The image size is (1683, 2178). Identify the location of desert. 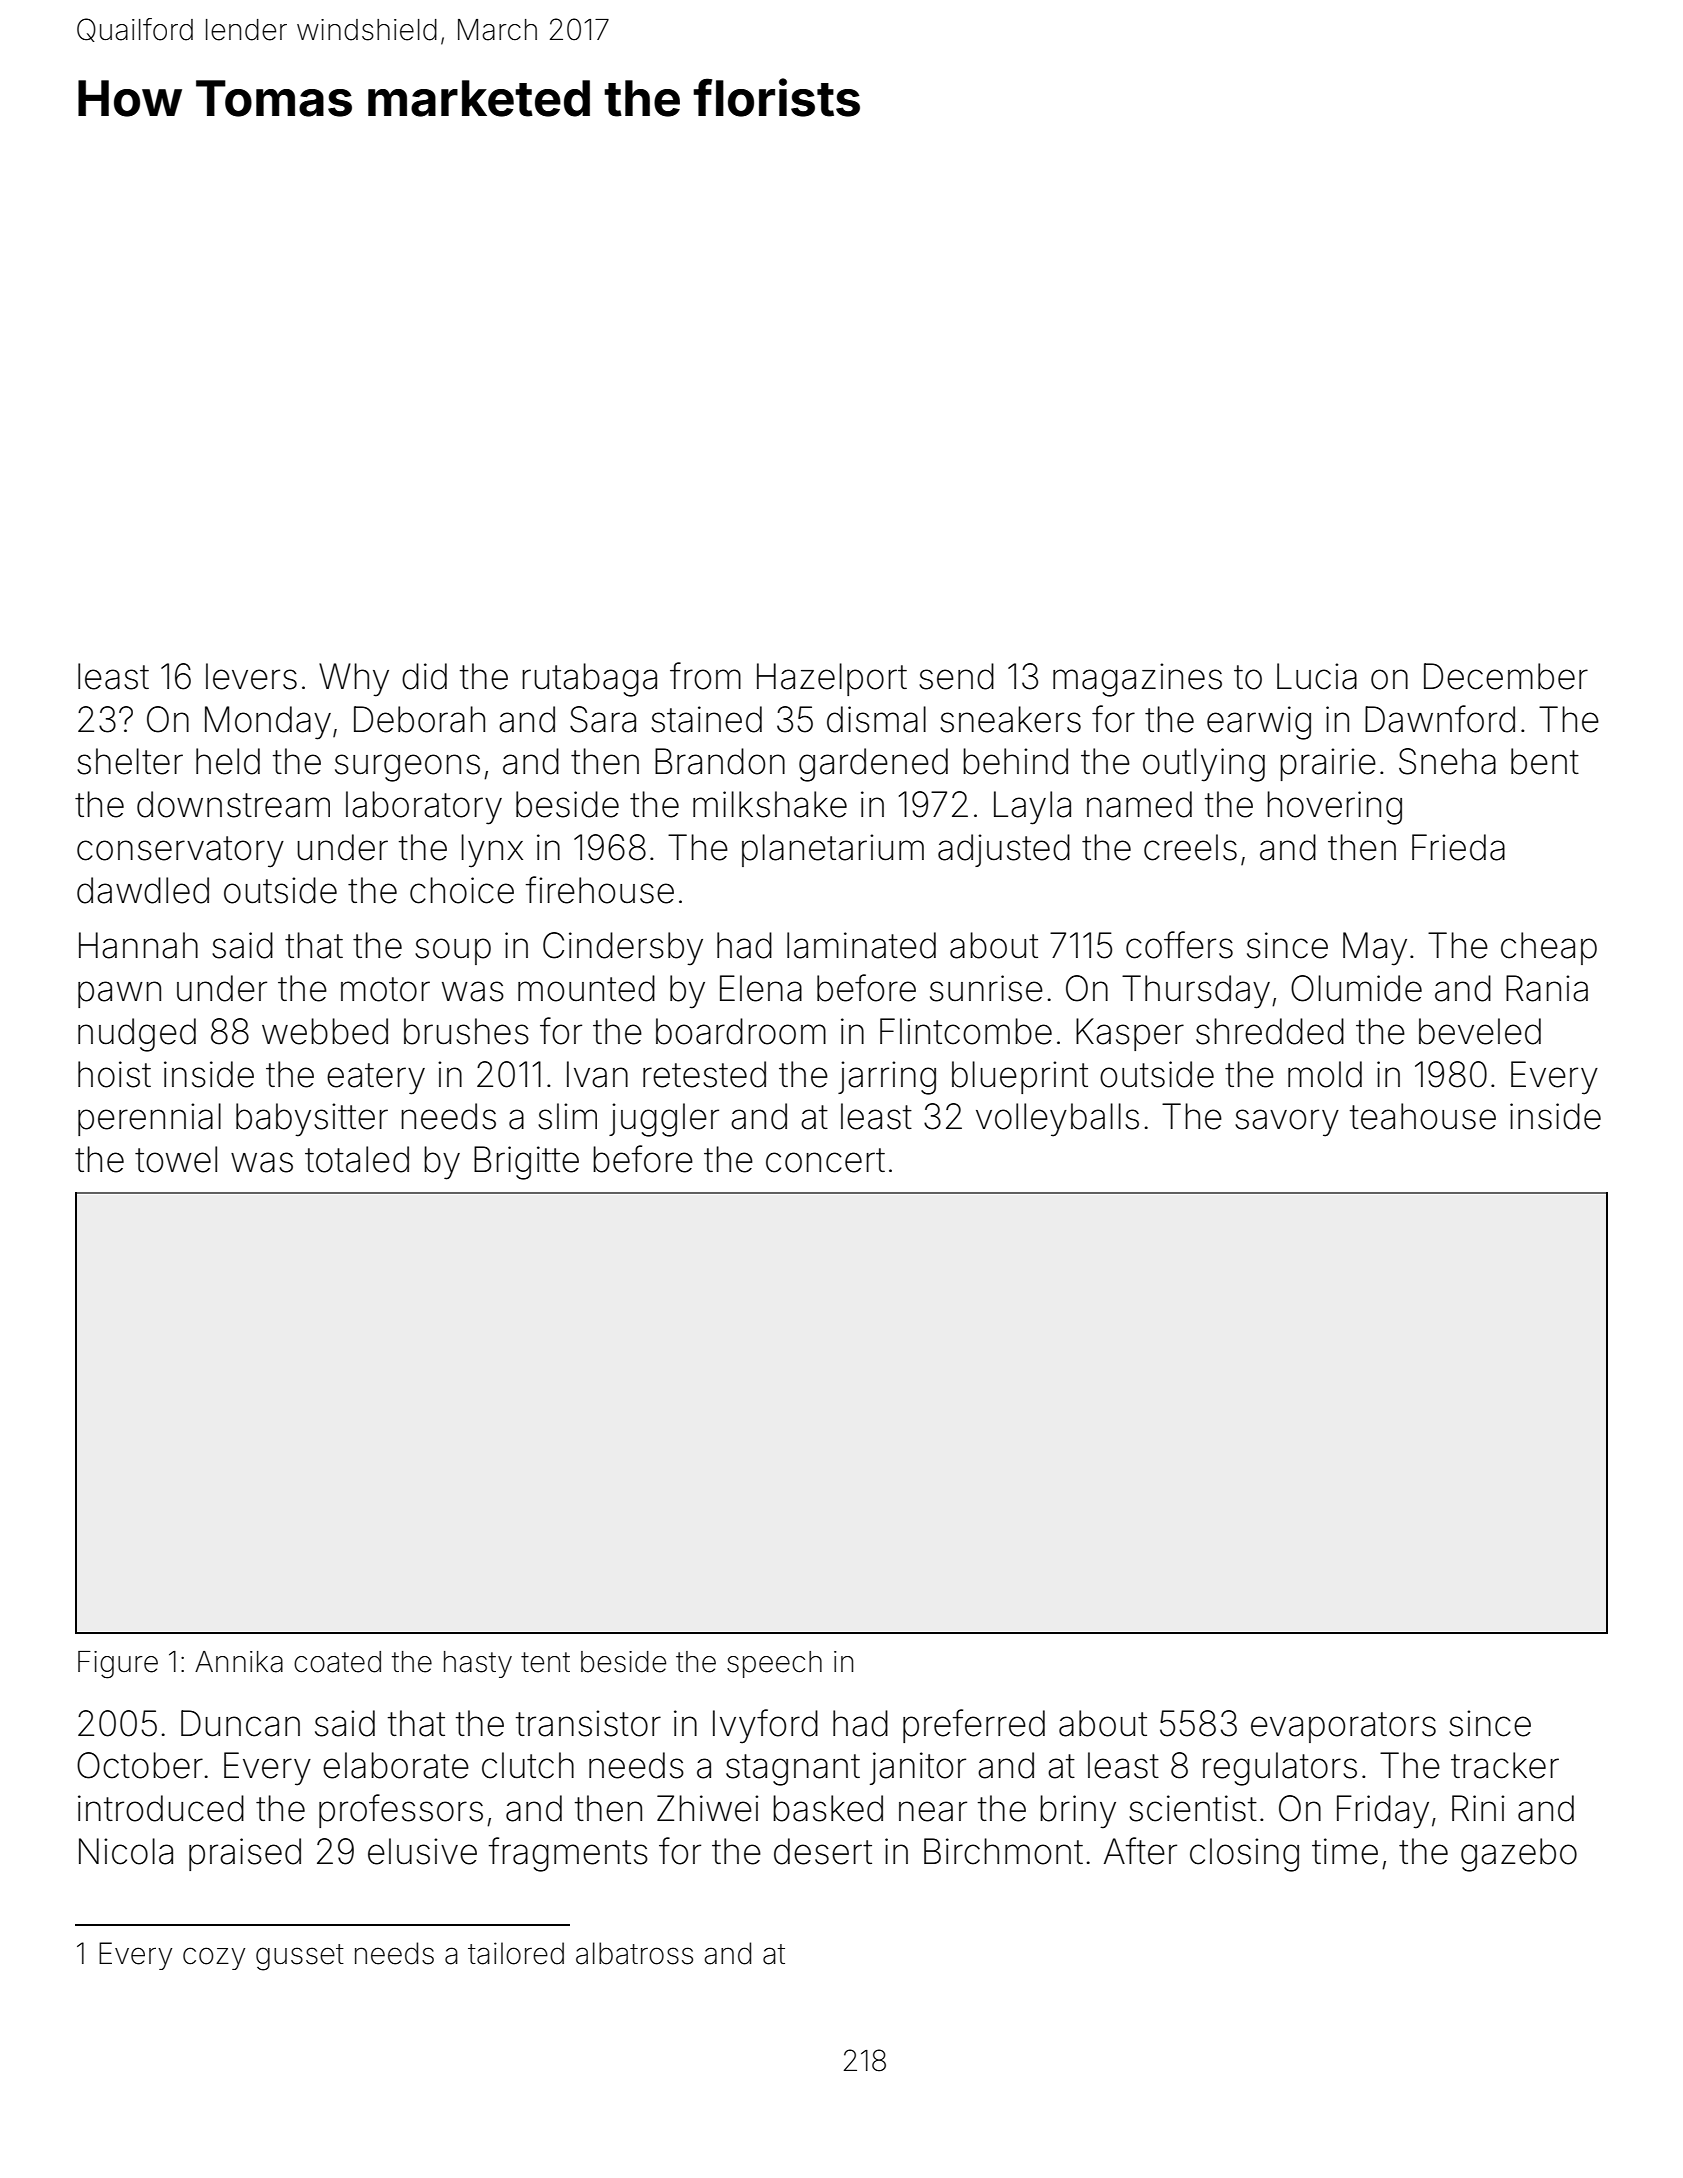
(823, 1851).
